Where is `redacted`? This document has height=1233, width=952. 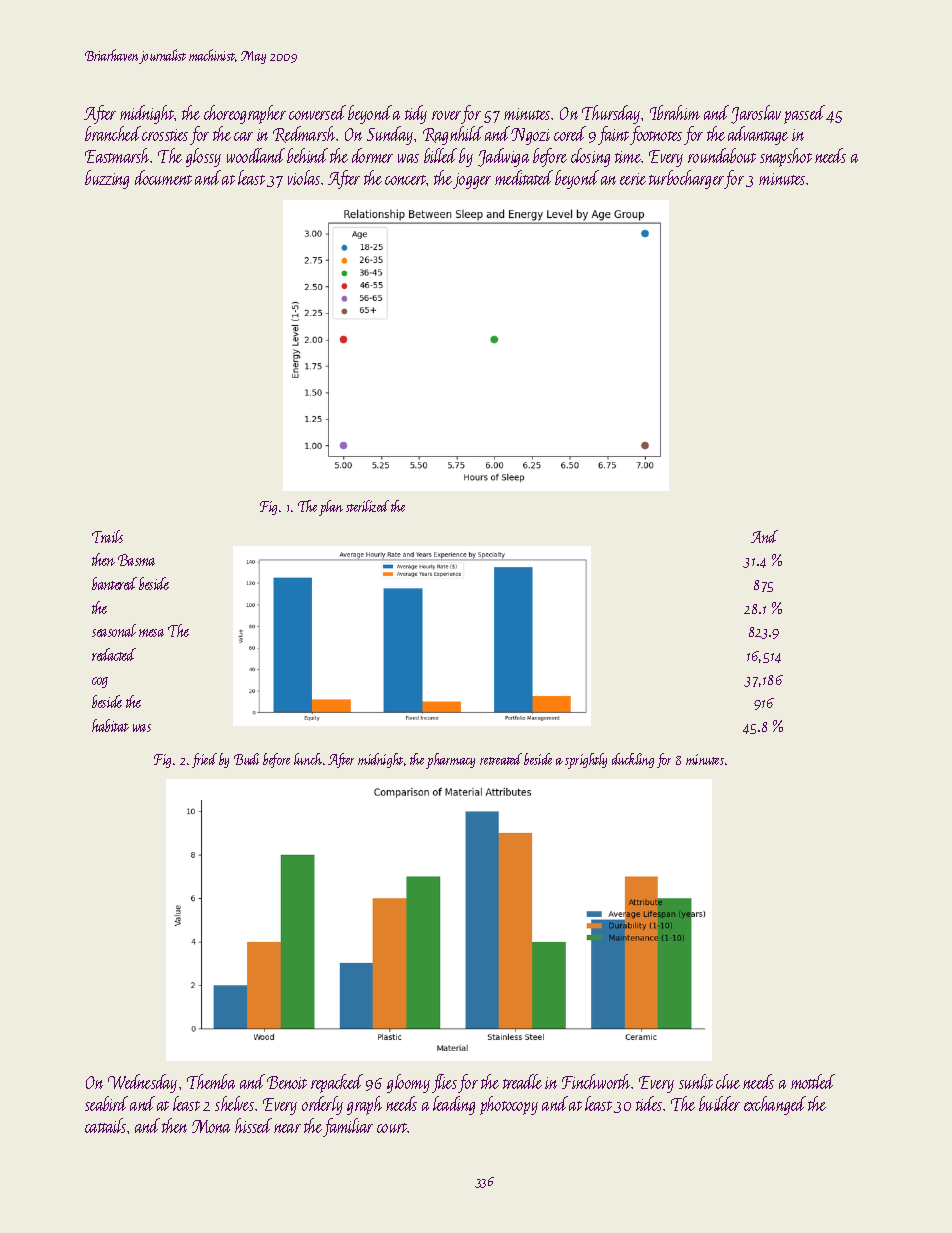 redacted is located at coordinates (114, 654).
